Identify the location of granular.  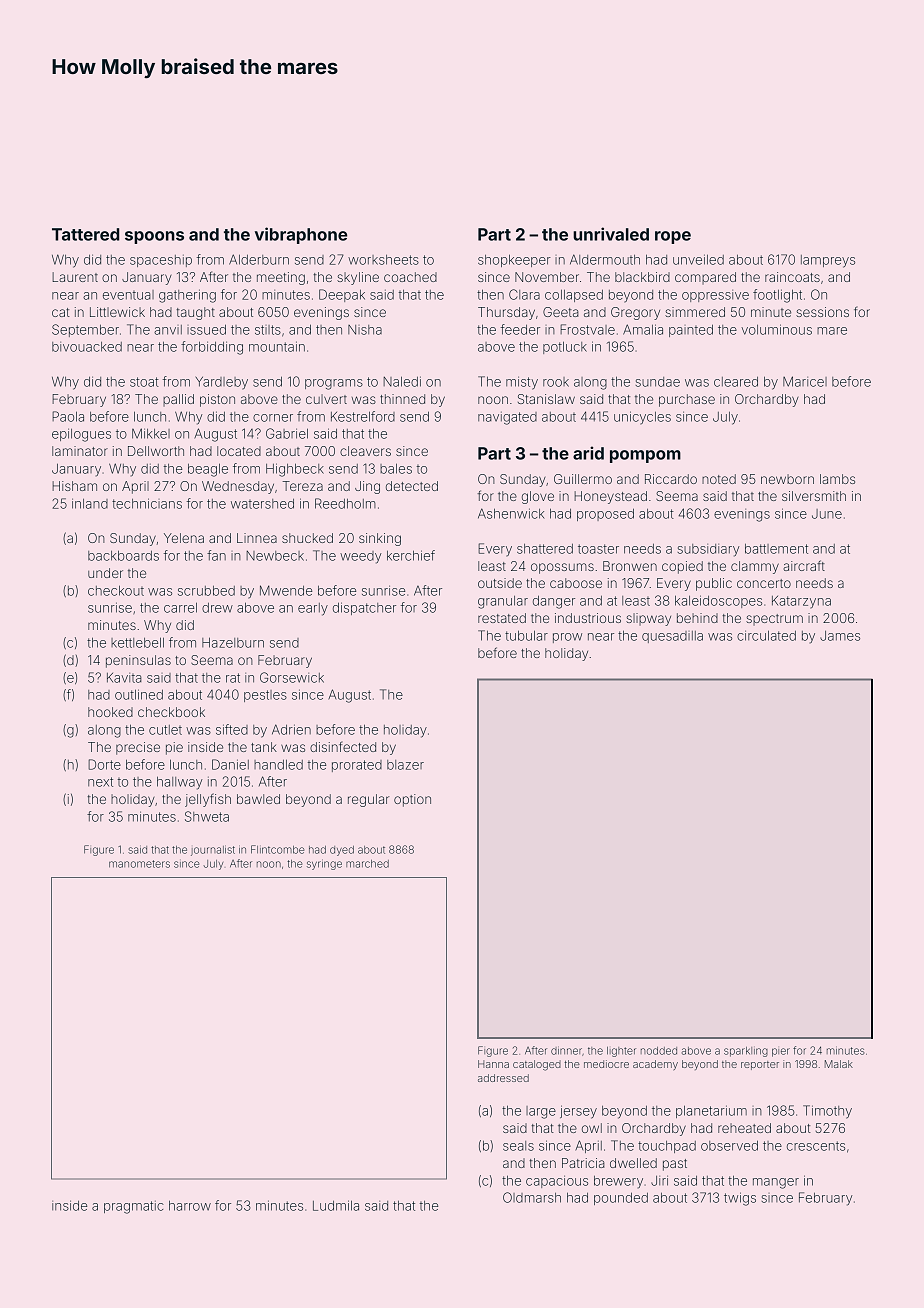
(503, 602).
